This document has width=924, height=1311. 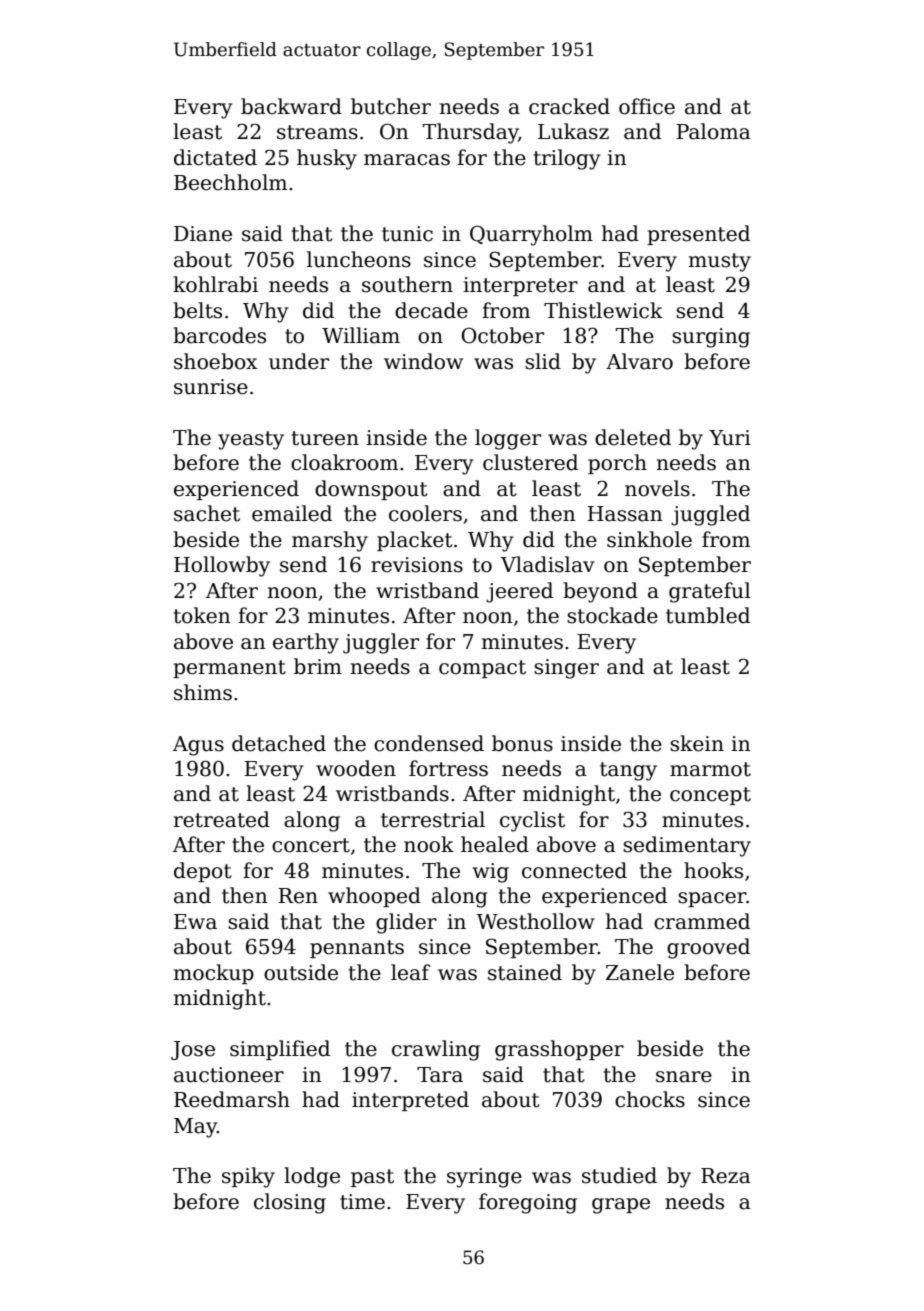 What do you see at coordinates (710, 592) in the document?
I see `grateful` at bounding box center [710, 592].
